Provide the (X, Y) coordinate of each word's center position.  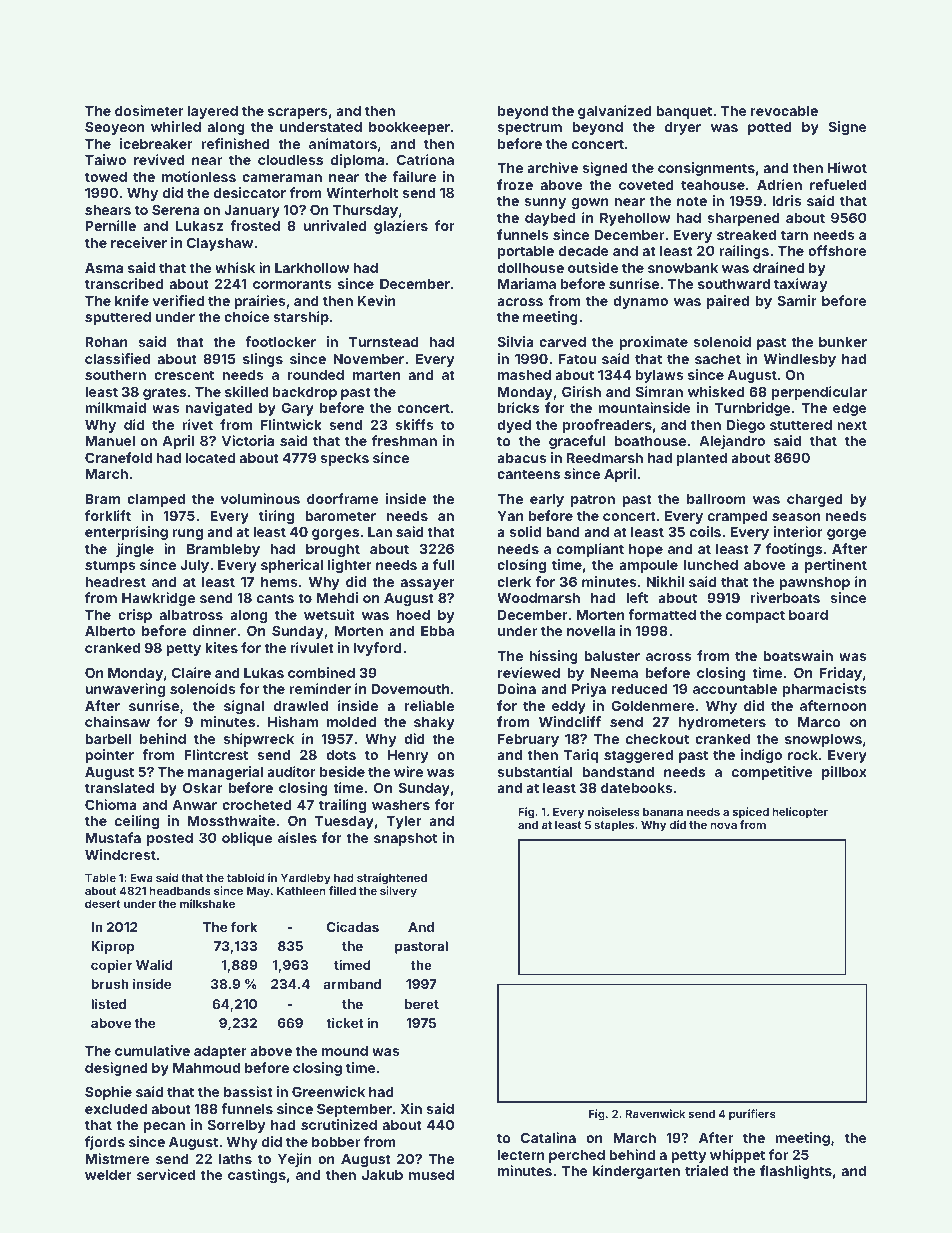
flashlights (796, 1172)
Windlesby (800, 360)
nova (723, 825)
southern (115, 375)
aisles (297, 837)
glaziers (401, 227)
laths (235, 1159)
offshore (837, 250)
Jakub (382, 1175)
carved (562, 342)
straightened (392, 879)
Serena (176, 209)
